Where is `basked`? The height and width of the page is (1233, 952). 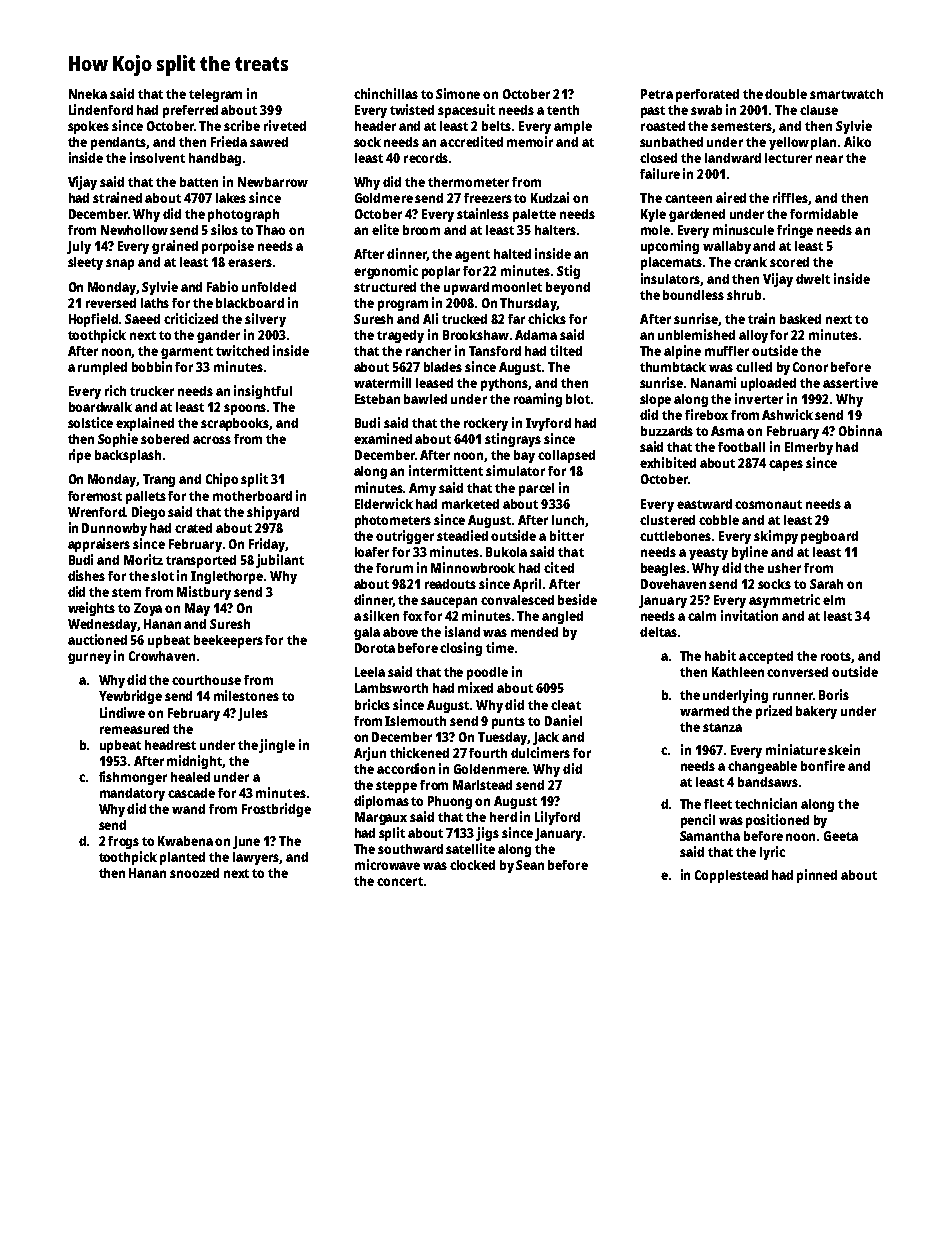 basked is located at coordinates (800, 319).
